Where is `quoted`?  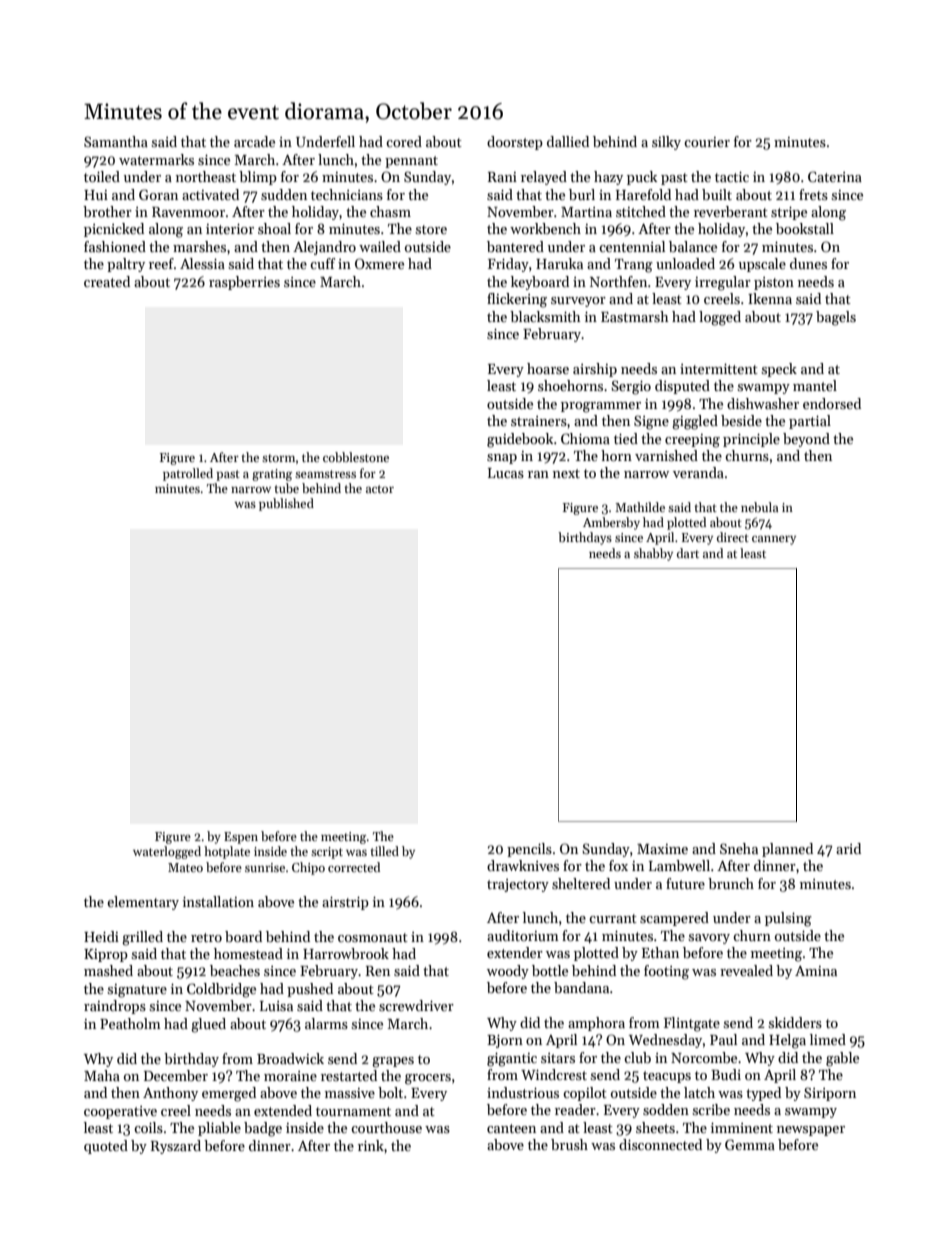 quoted is located at coordinates (106, 1147).
